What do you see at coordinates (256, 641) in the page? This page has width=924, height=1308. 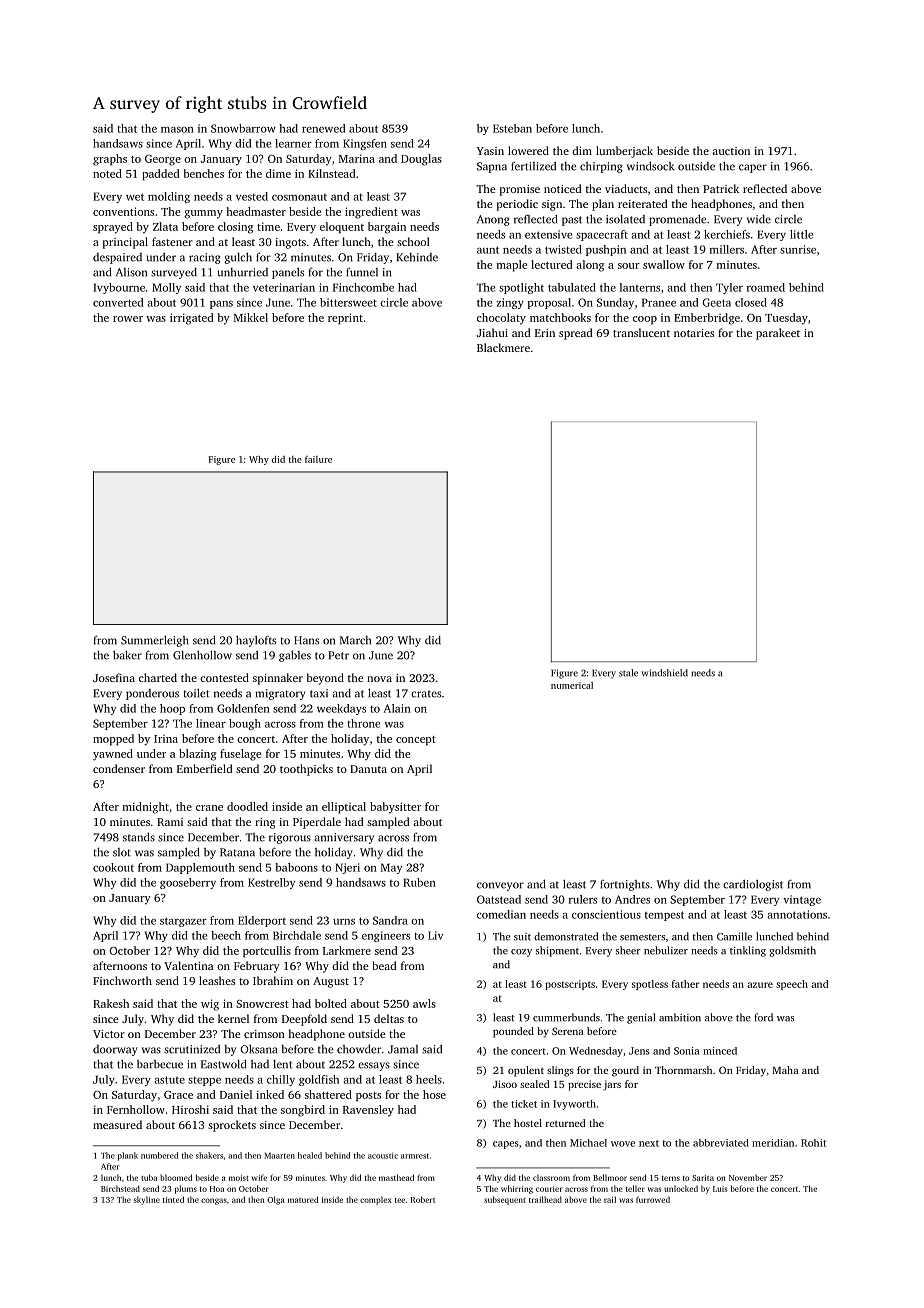 I see `haylofts` at bounding box center [256, 641].
